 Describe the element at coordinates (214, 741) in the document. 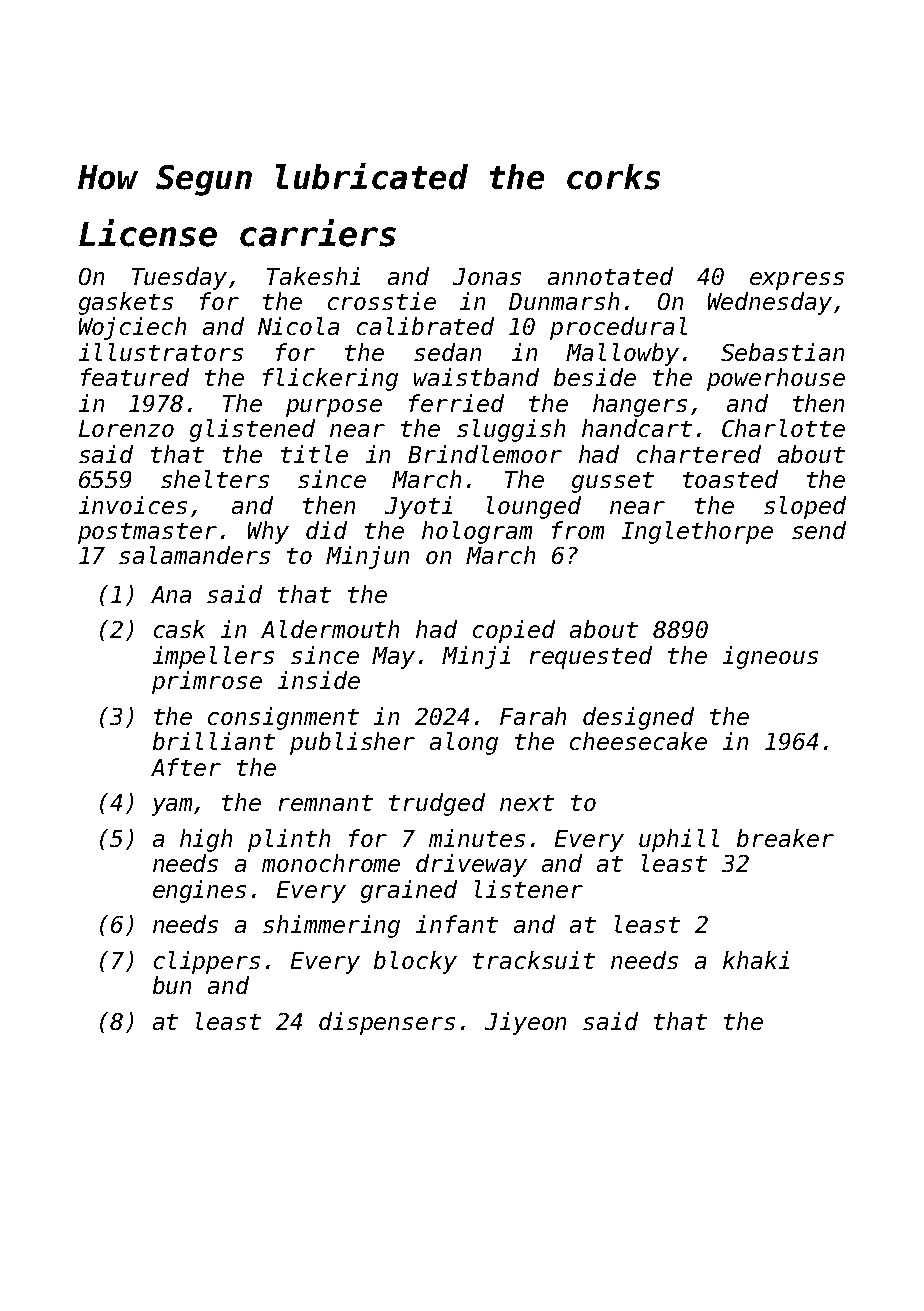

I see `brilliant` at that location.
